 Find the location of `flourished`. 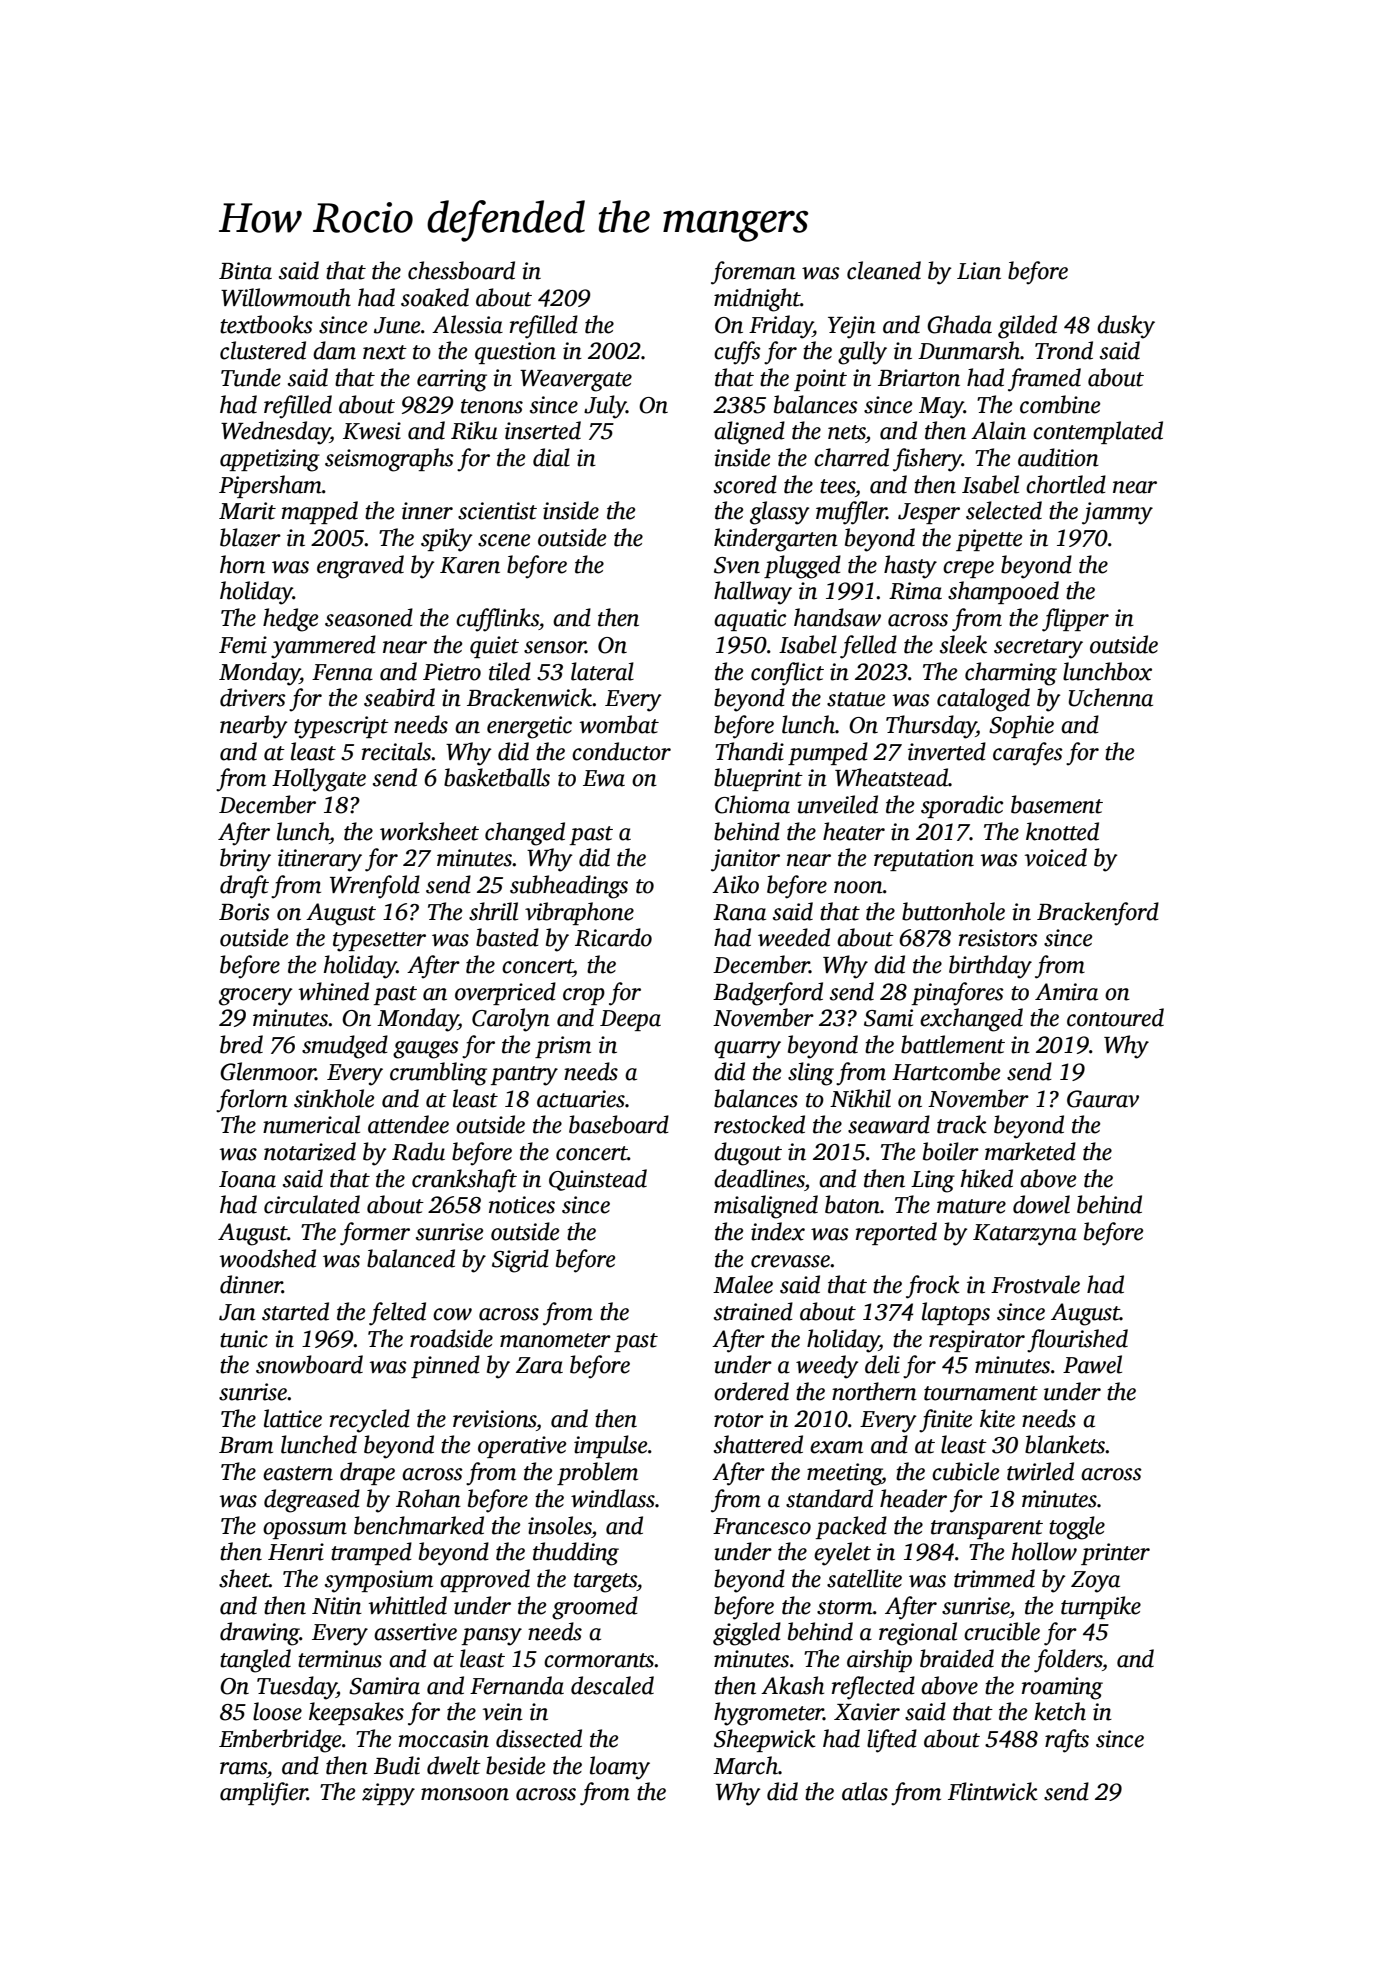

flourished is located at coordinates (1077, 1341).
